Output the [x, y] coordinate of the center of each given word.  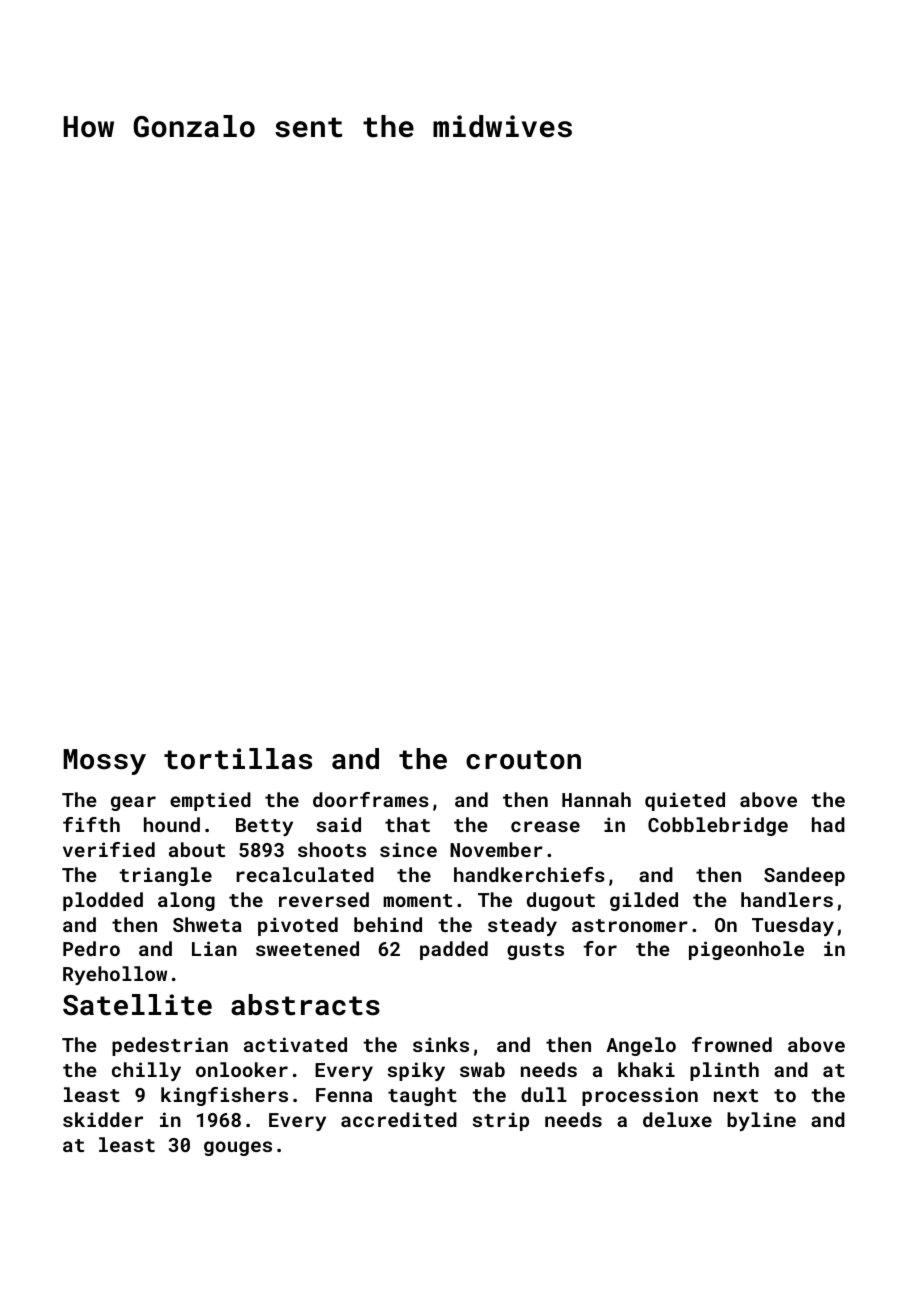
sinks [441, 1044]
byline [761, 1121]
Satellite [137, 1005]
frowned [732, 1044]
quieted [685, 801]
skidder [103, 1119]
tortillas [238, 759]
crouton [523, 760]
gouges [238, 1148]
